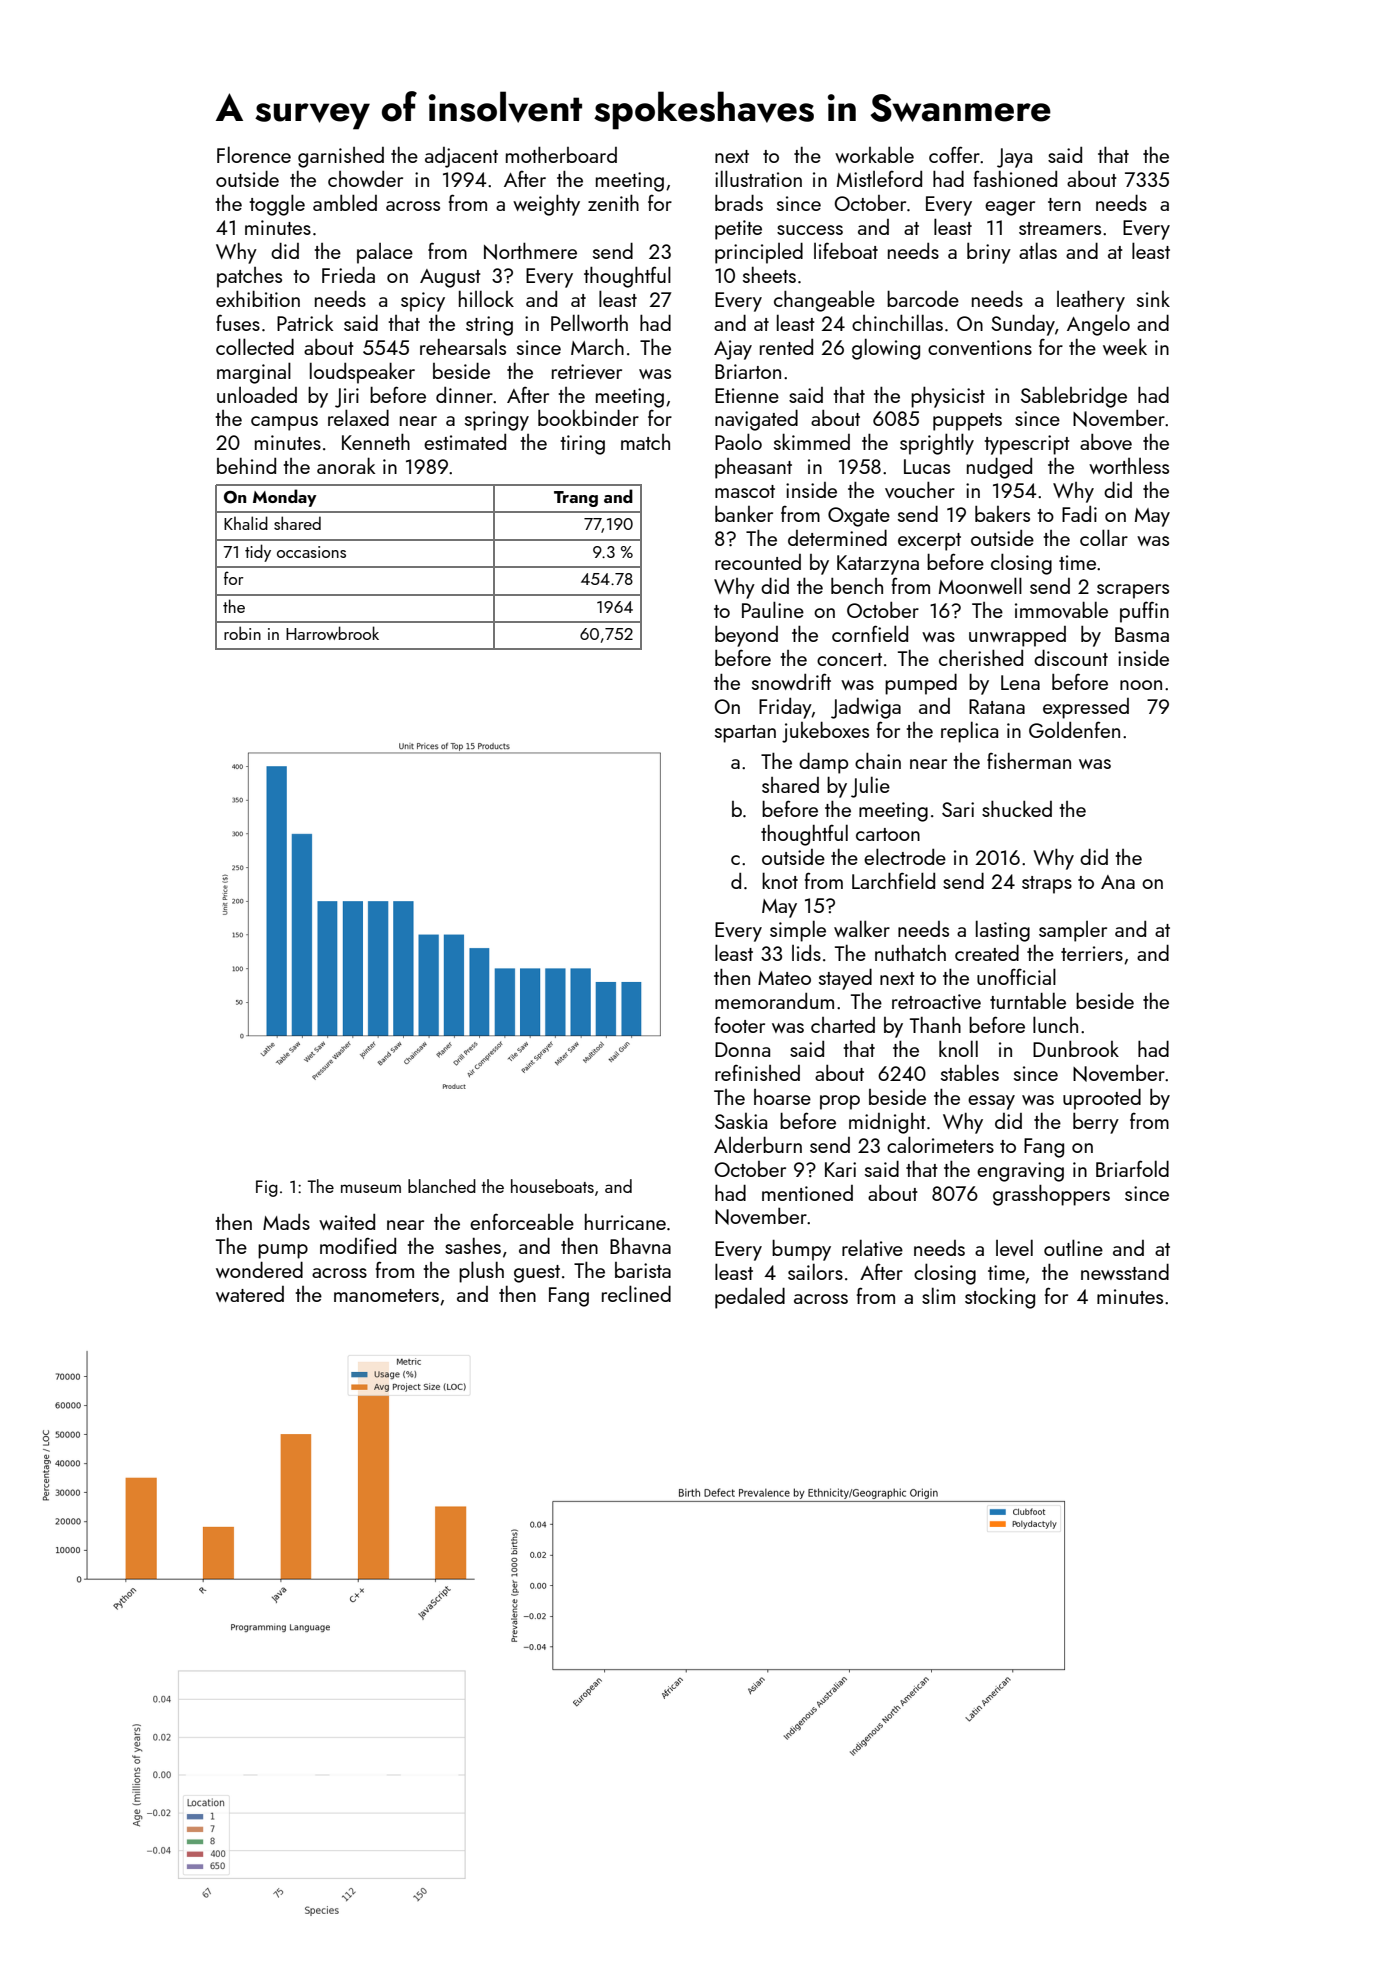  Describe the element at coordinates (1092, 953) in the screenshot. I see `terriers` at that location.
